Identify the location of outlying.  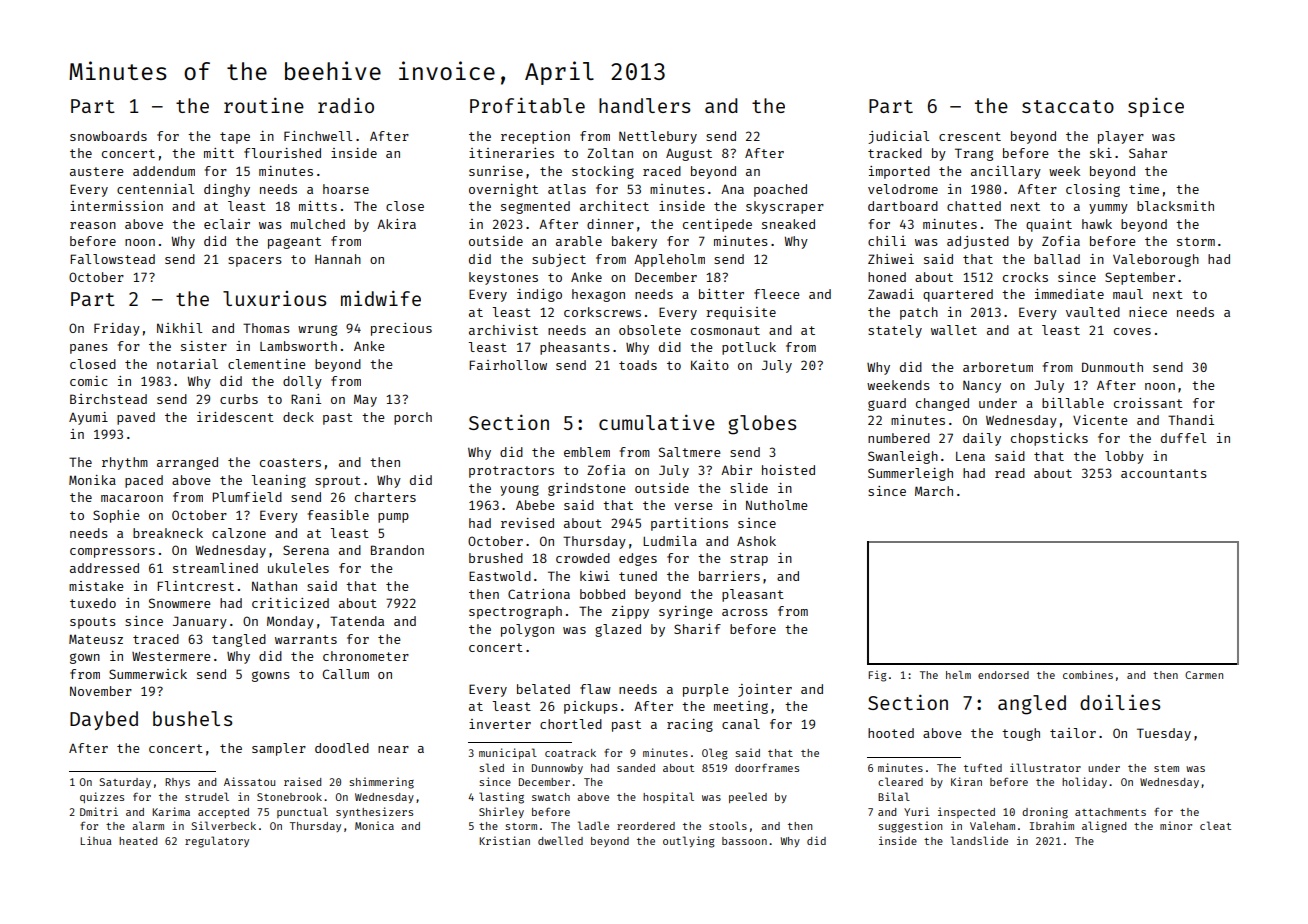
(689, 842).
